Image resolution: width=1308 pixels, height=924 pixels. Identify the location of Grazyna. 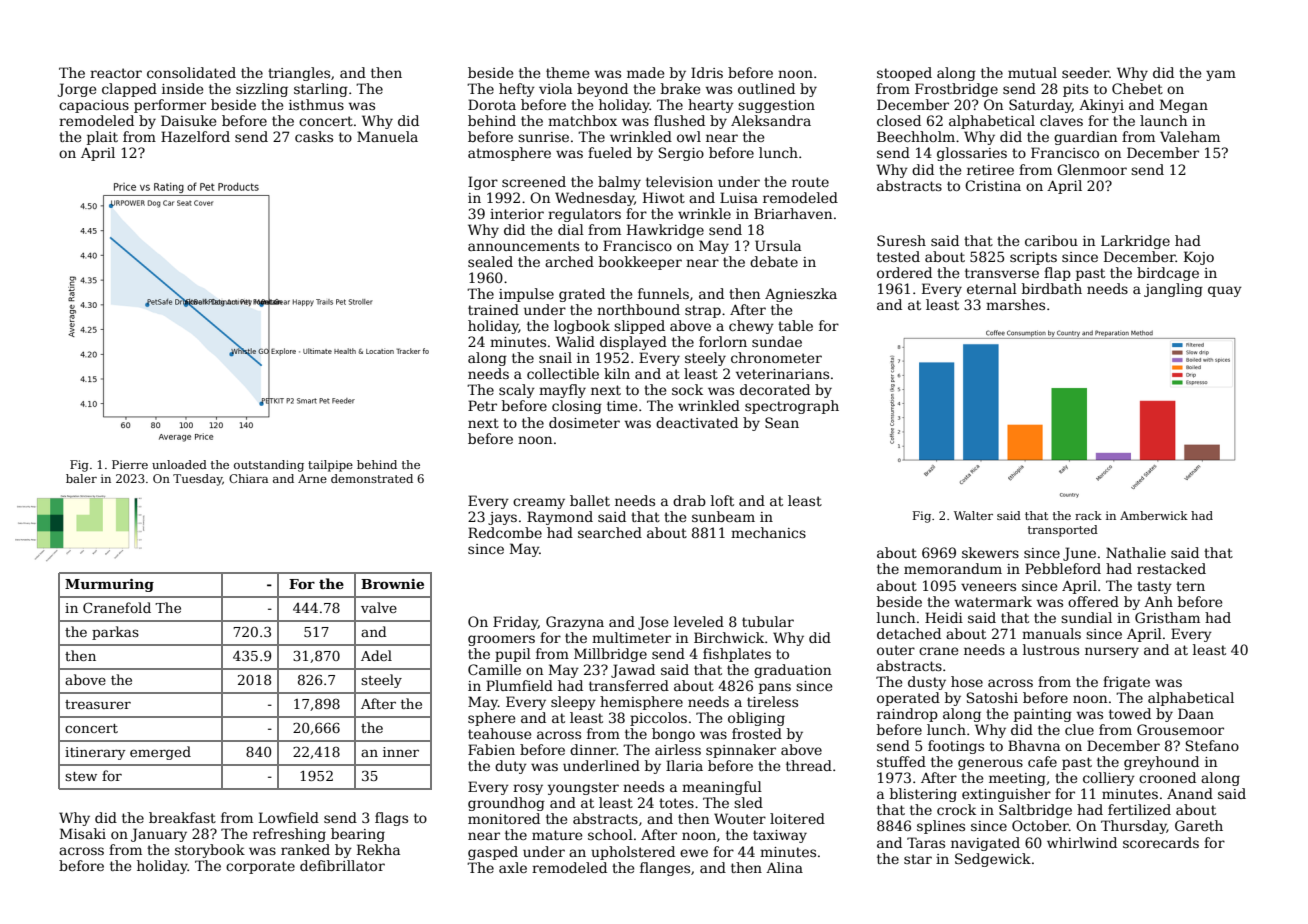
(575, 623).
